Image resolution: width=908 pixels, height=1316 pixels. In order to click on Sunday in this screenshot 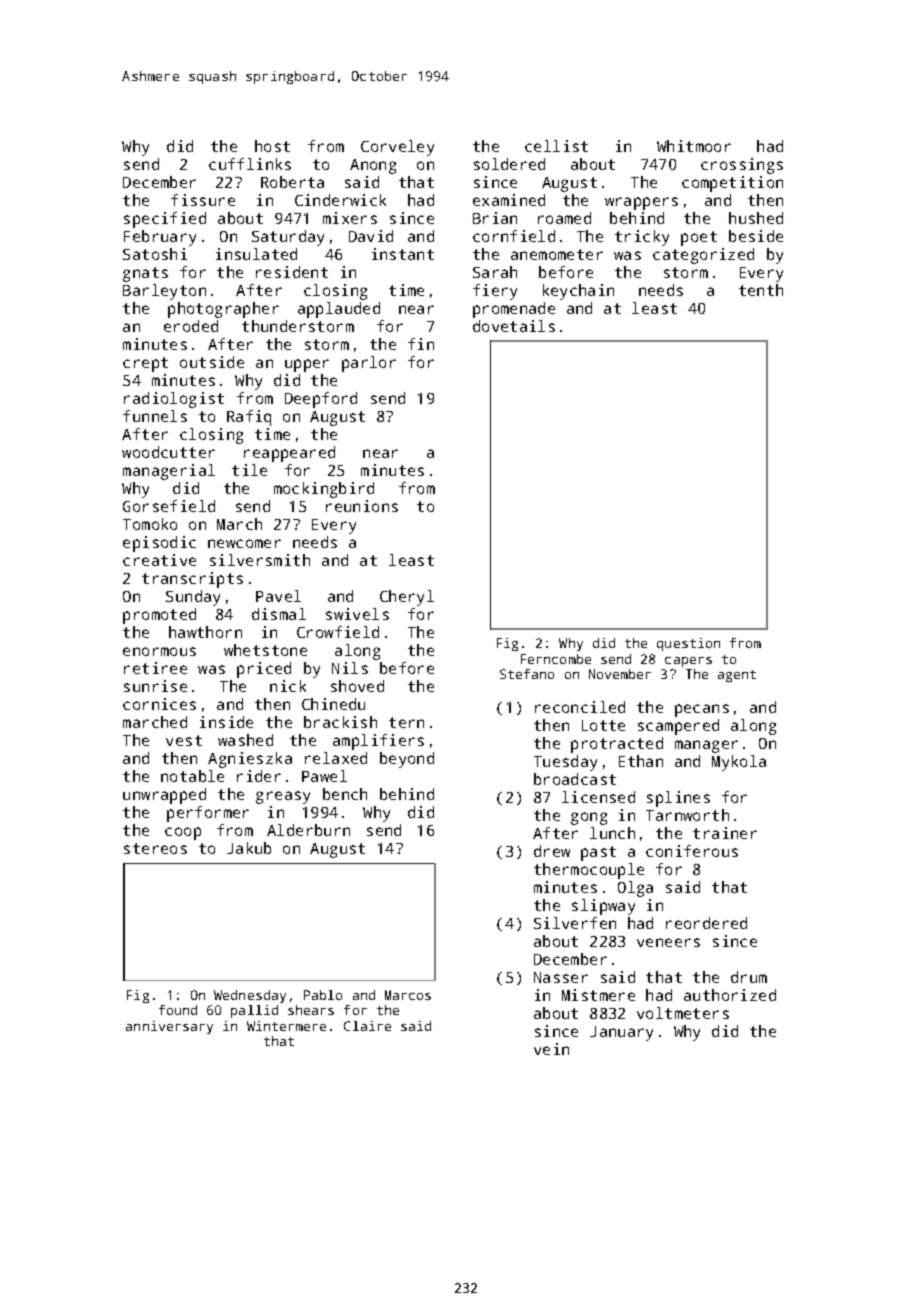, I will do `click(193, 598)`.
